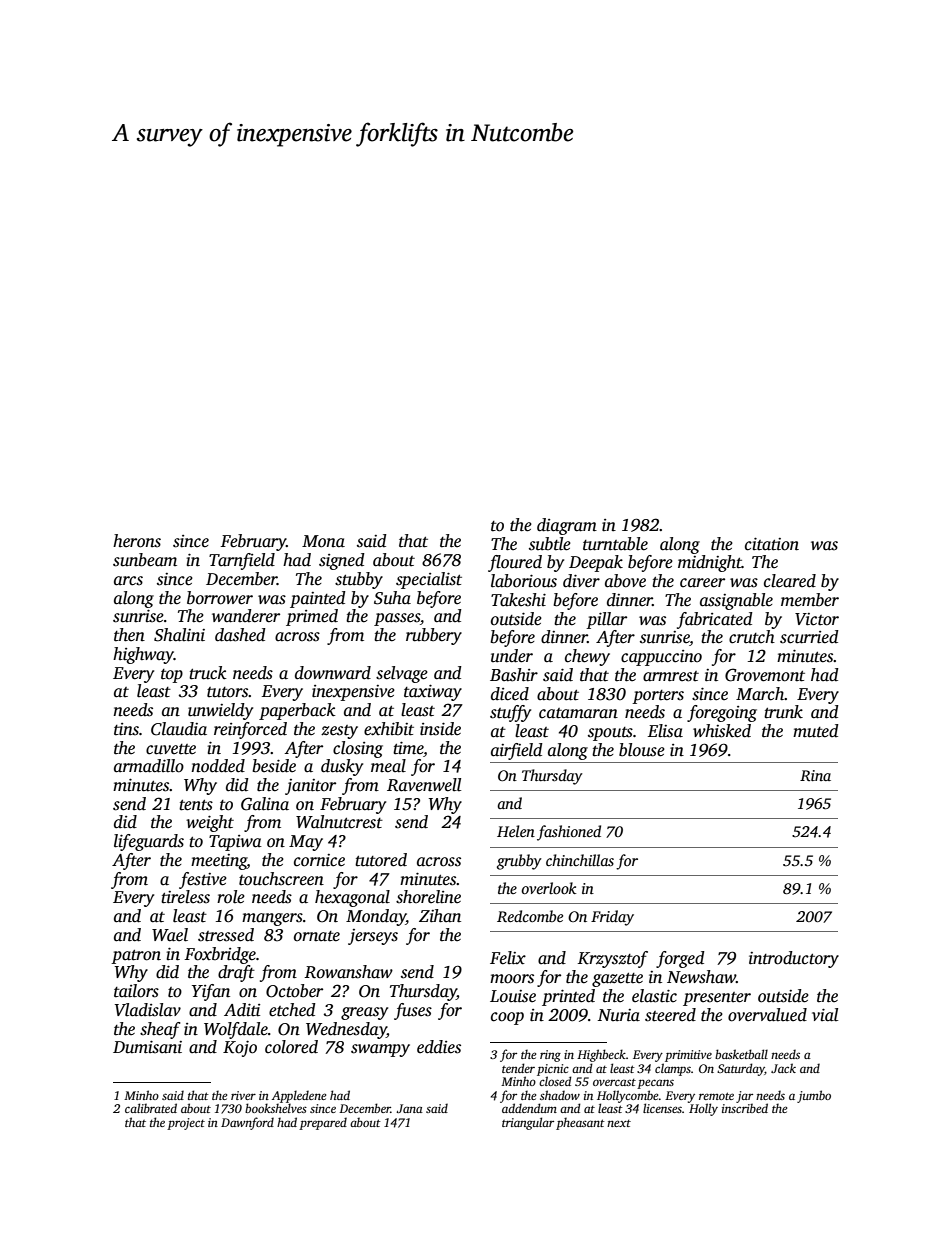 The image size is (952, 1233). What do you see at coordinates (606, 620) in the screenshot?
I see `pillar` at bounding box center [606, 620].
